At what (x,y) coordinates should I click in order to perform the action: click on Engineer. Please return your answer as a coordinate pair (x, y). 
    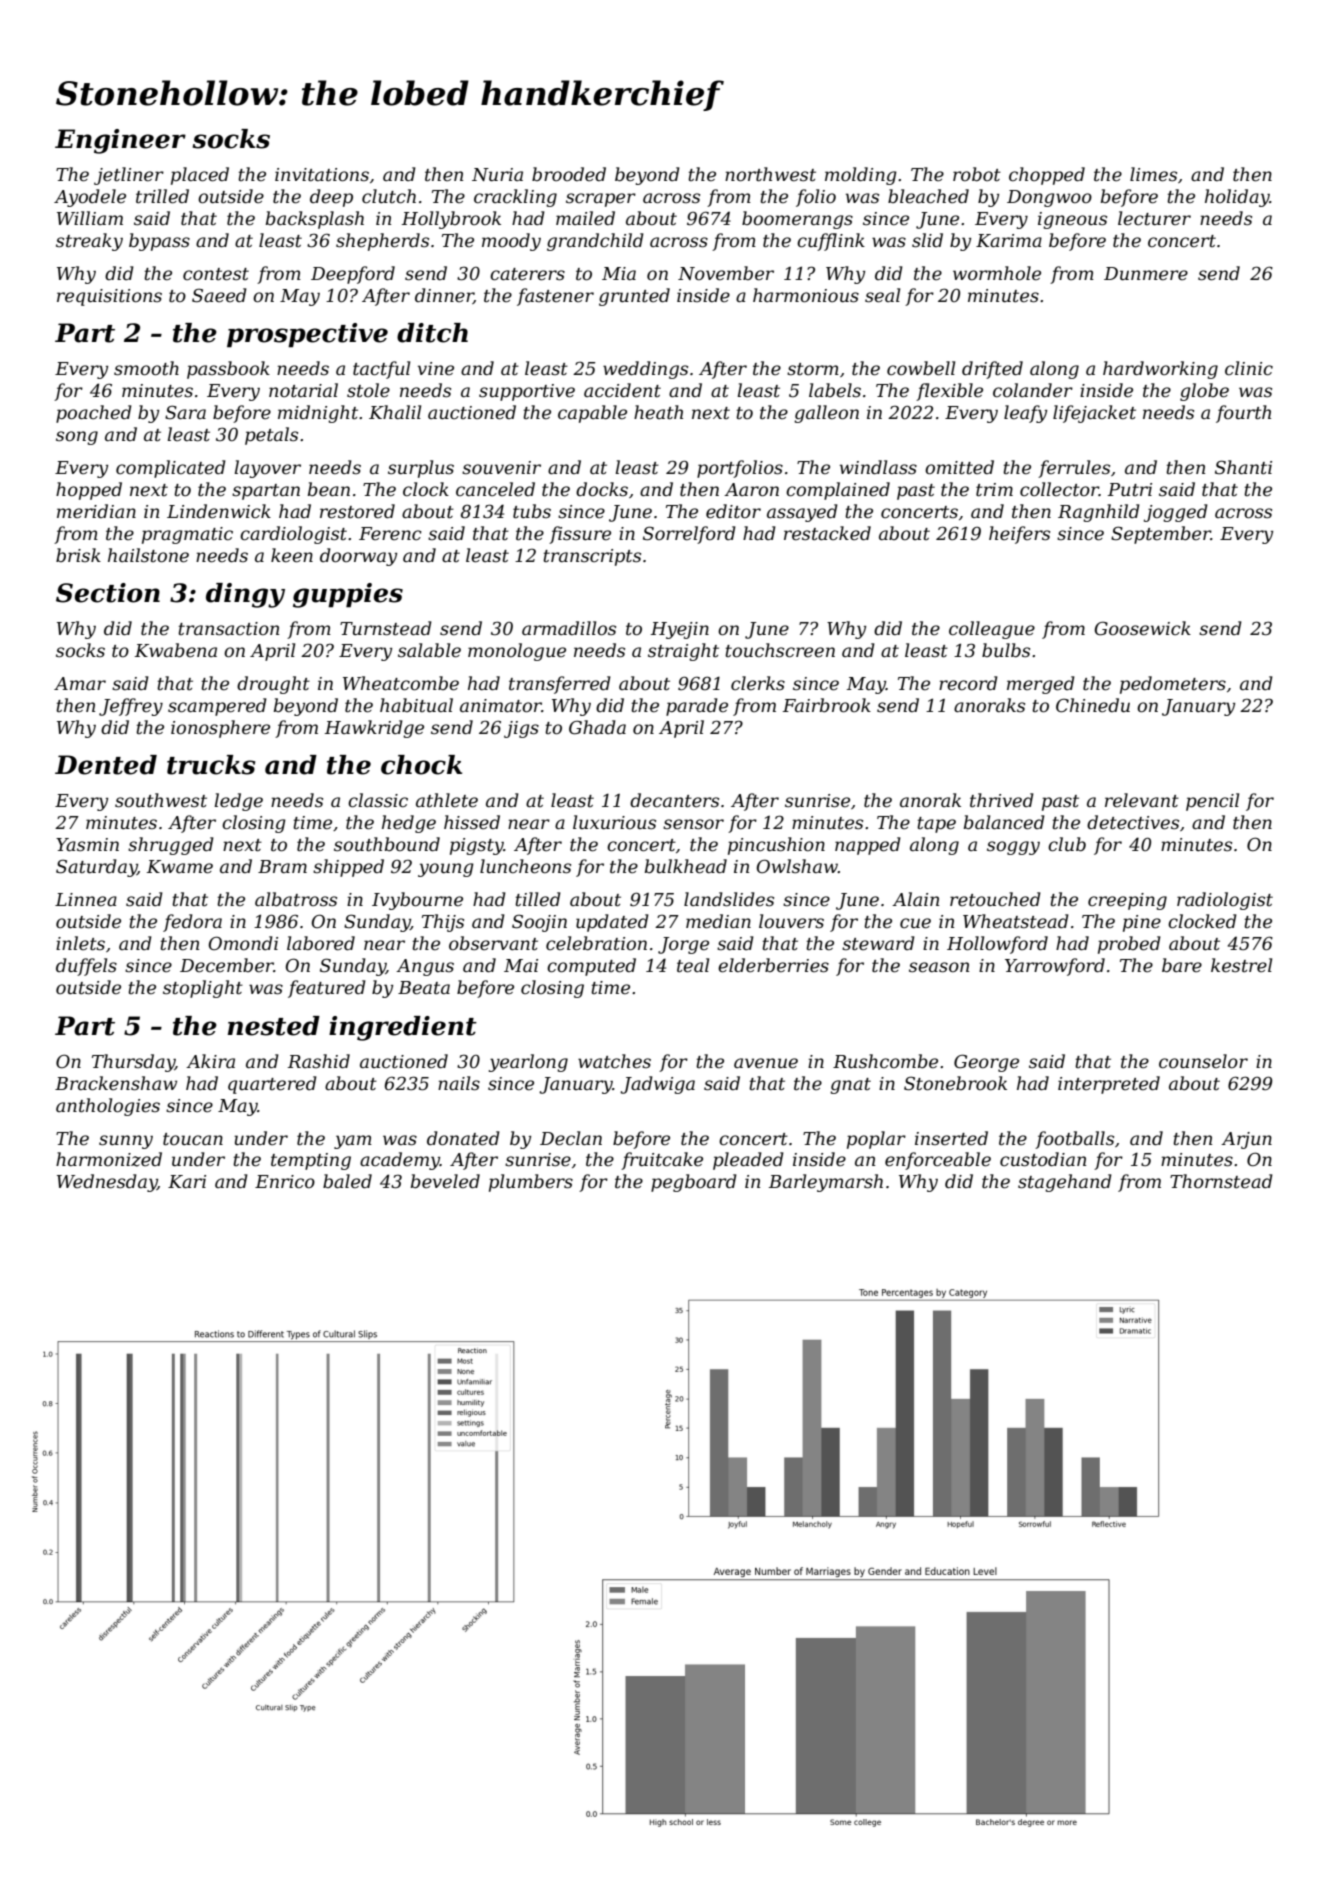
    Looking at the image, I should click on (120, 141).
